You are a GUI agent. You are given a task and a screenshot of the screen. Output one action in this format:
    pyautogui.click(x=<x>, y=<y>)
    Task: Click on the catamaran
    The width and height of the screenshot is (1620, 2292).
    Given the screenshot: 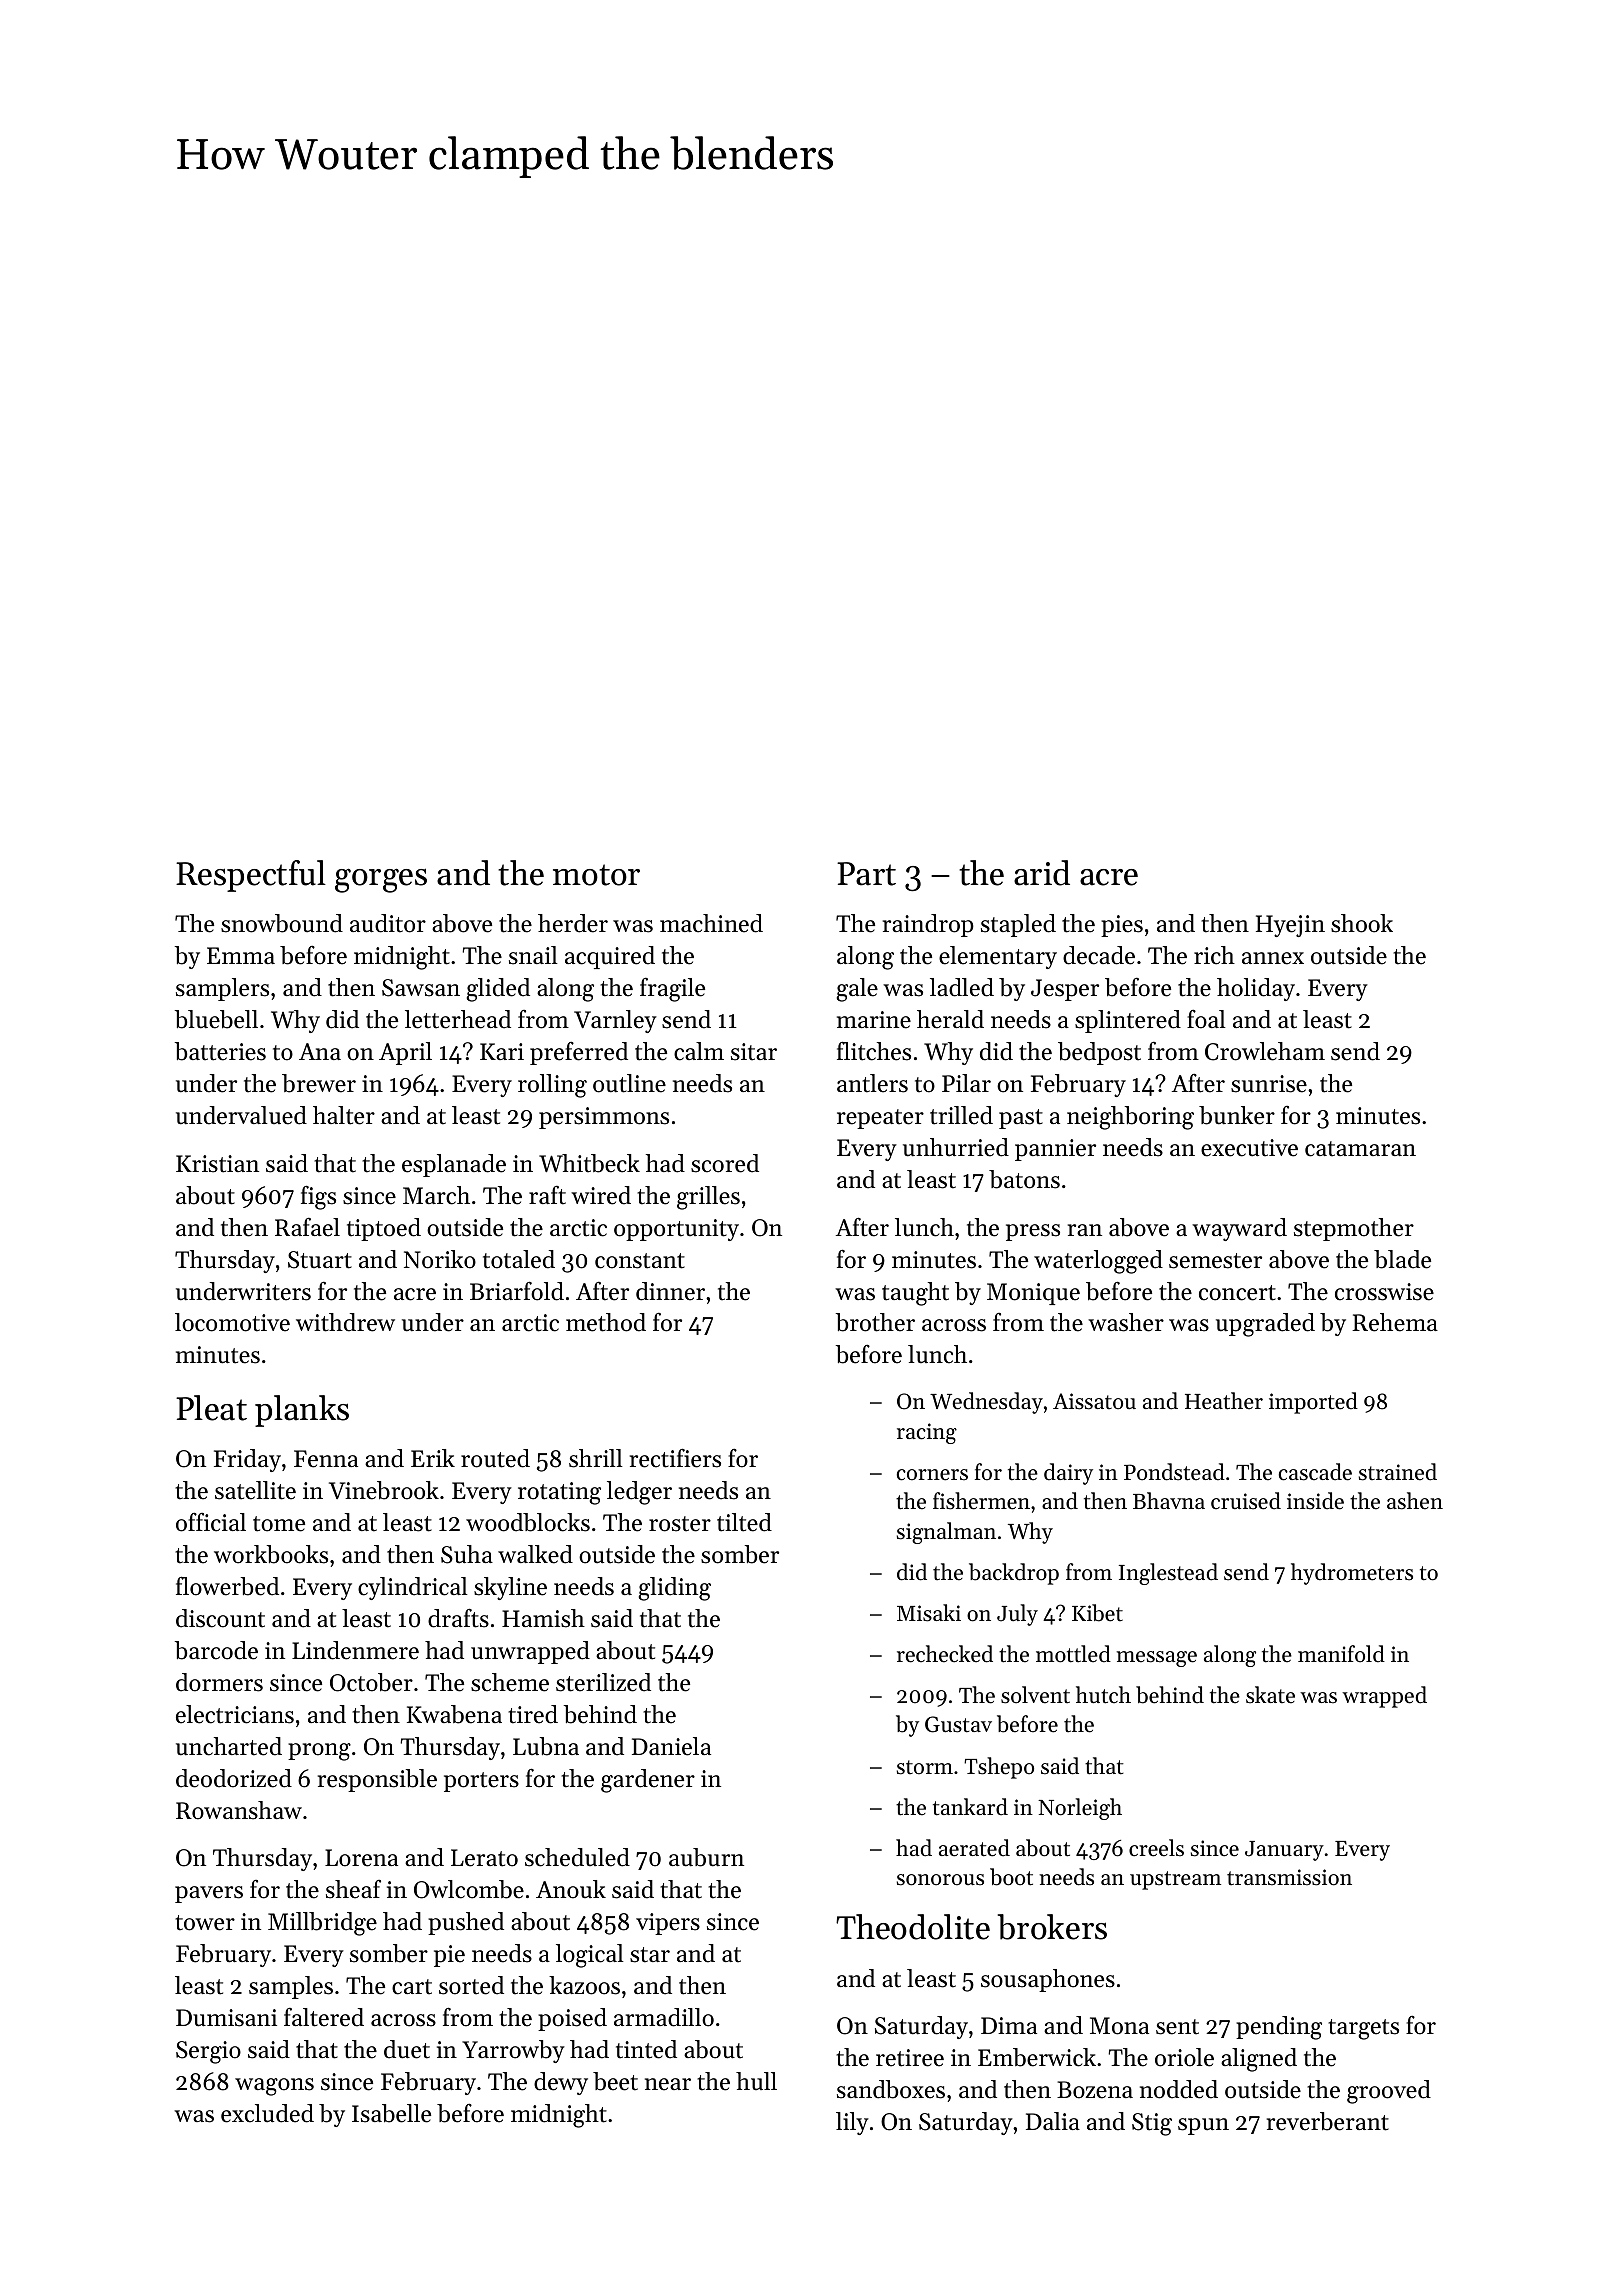 What is the action you would take?
    pyautogui.click(x=1360, y=1149)
